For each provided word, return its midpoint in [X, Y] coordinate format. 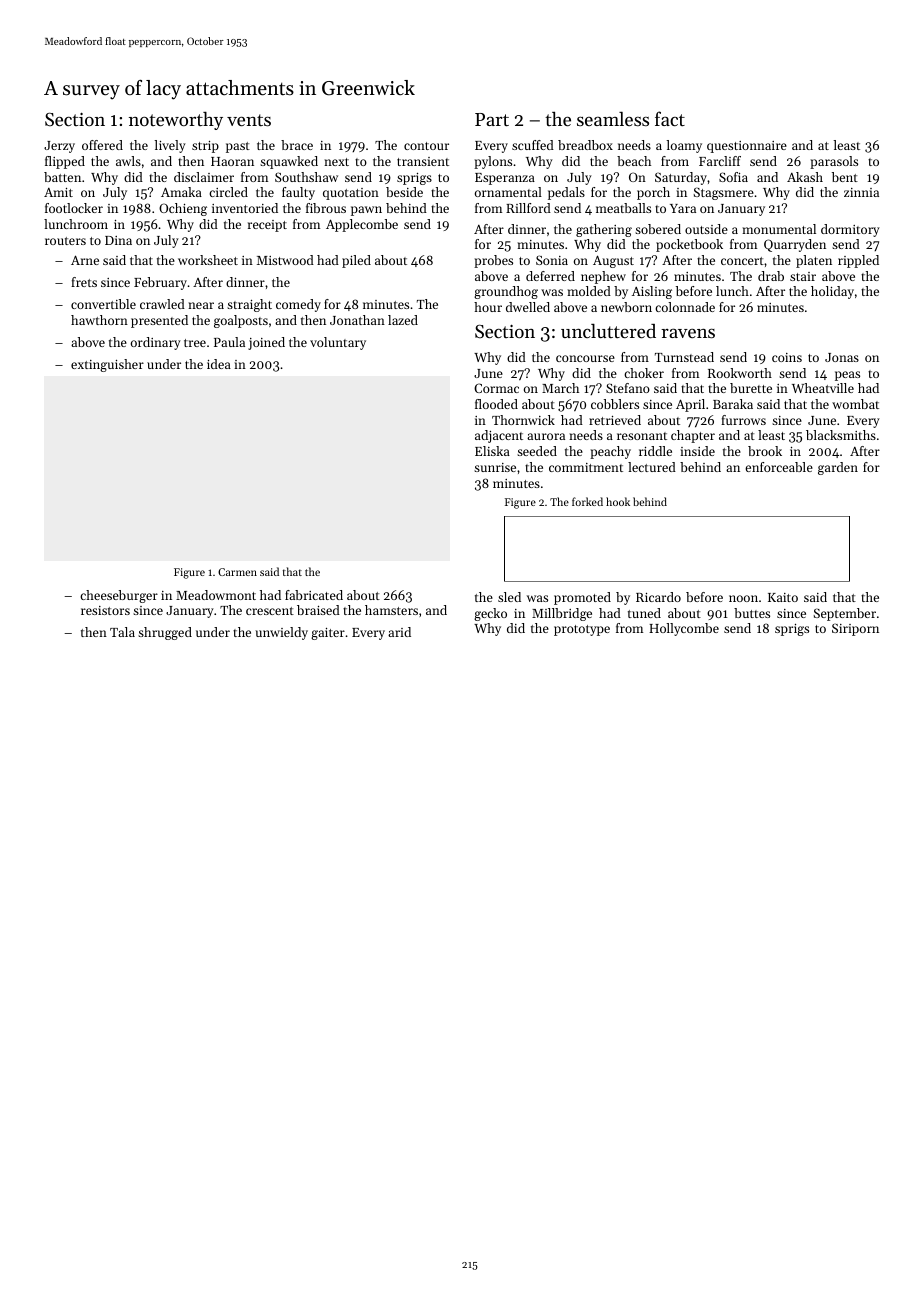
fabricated [314, 595]
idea [219, 364]
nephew [603, 277]
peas [847, 376]
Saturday [681, 178]
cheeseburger [119, 596]
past [238, 147]
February [160, 283]
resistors [105, 610]
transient [423, 161]
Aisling [652, 292]
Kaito [783, 597]
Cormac [496, 388]
